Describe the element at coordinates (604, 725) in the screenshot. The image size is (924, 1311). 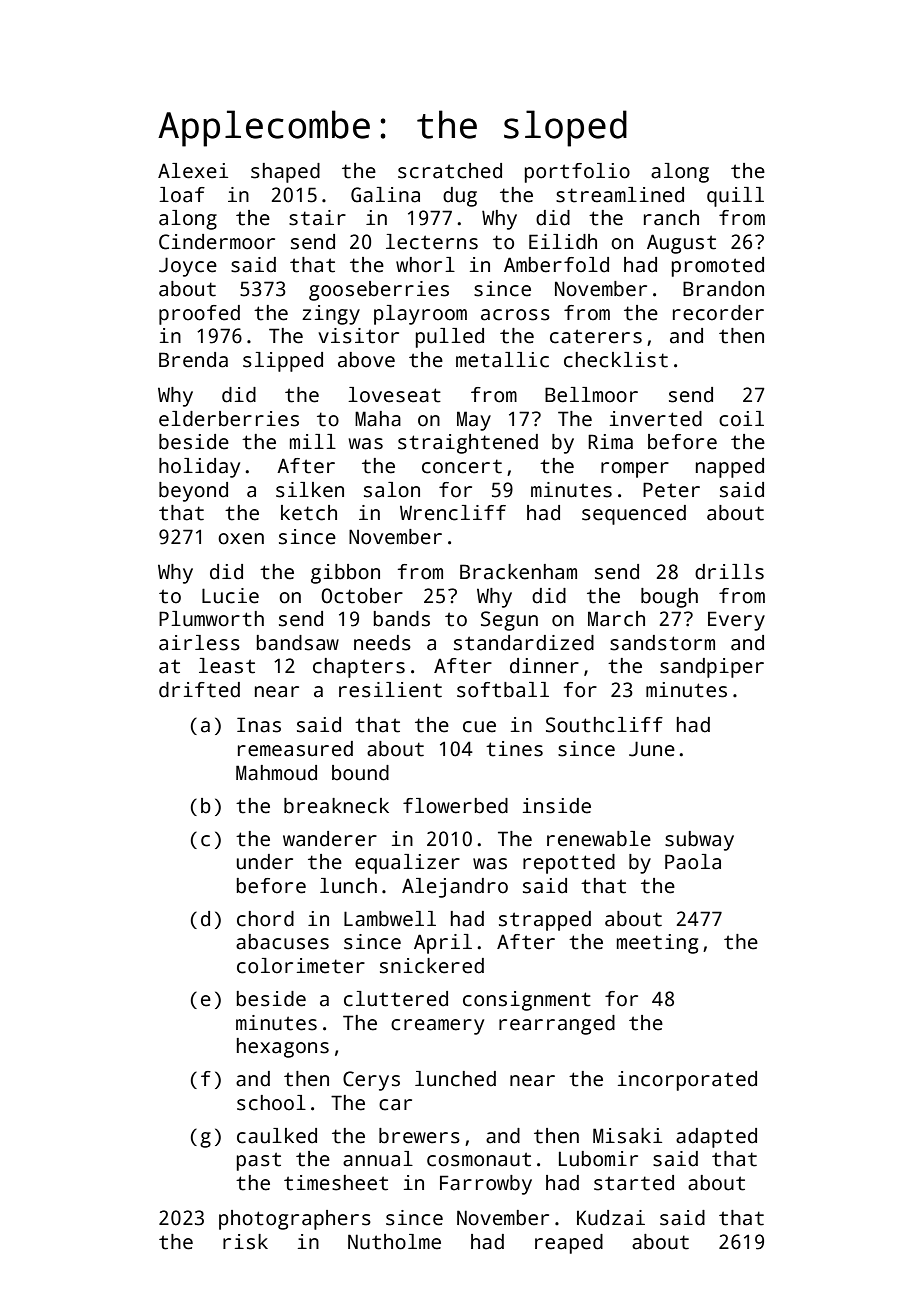
I see `Southcliff` at that location.
